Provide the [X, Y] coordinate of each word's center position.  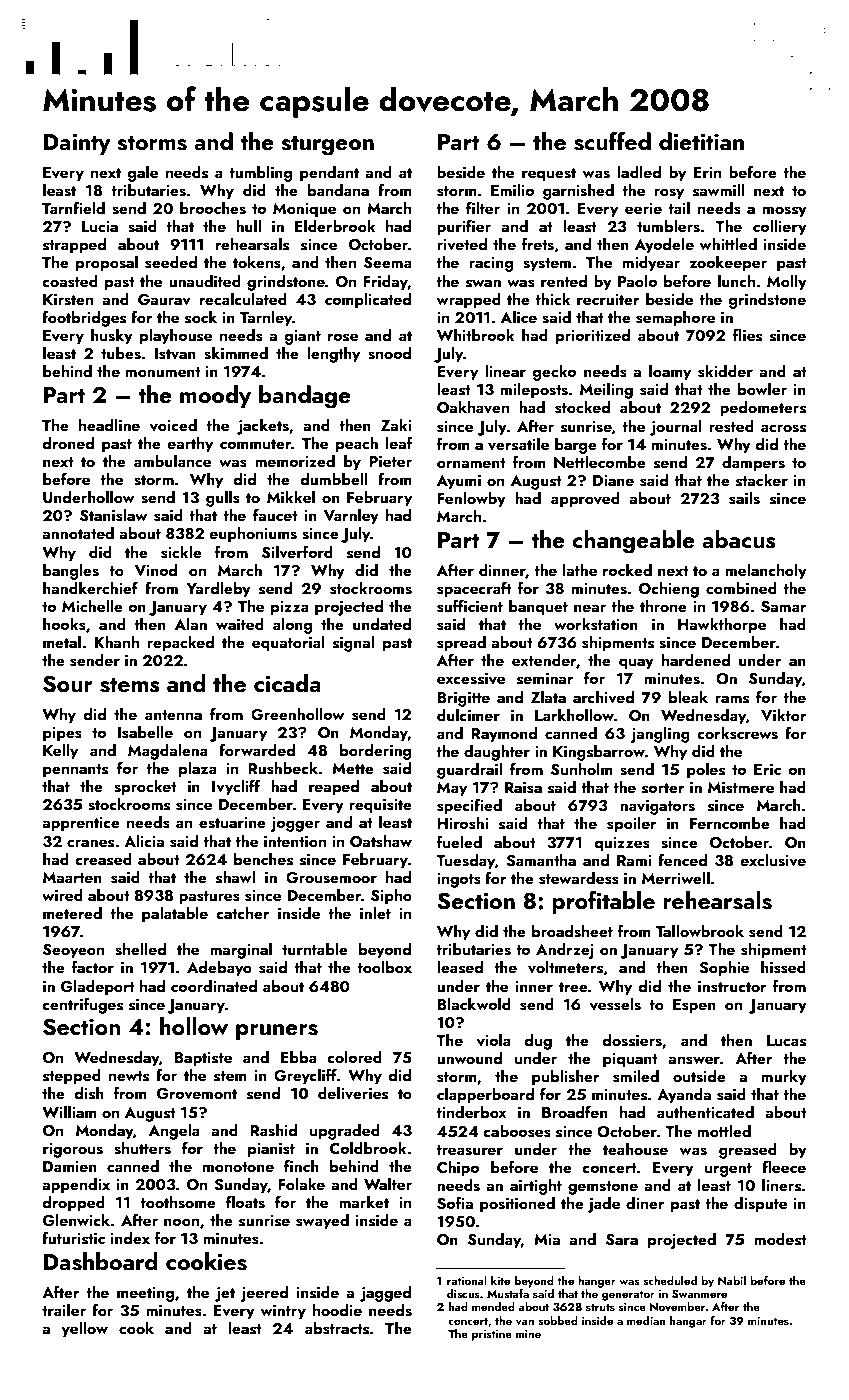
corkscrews [737, 733]
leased [460, 967]
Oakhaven [473, 407]
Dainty [77, 144]
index [130, 1238]
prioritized [593, 337]
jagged [385, 1294]
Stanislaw [113, 515]
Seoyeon [73, 951]
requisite [380, 806]
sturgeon [327, 145]
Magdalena [168, 752]
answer [694, 1060]
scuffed [612, 141]
